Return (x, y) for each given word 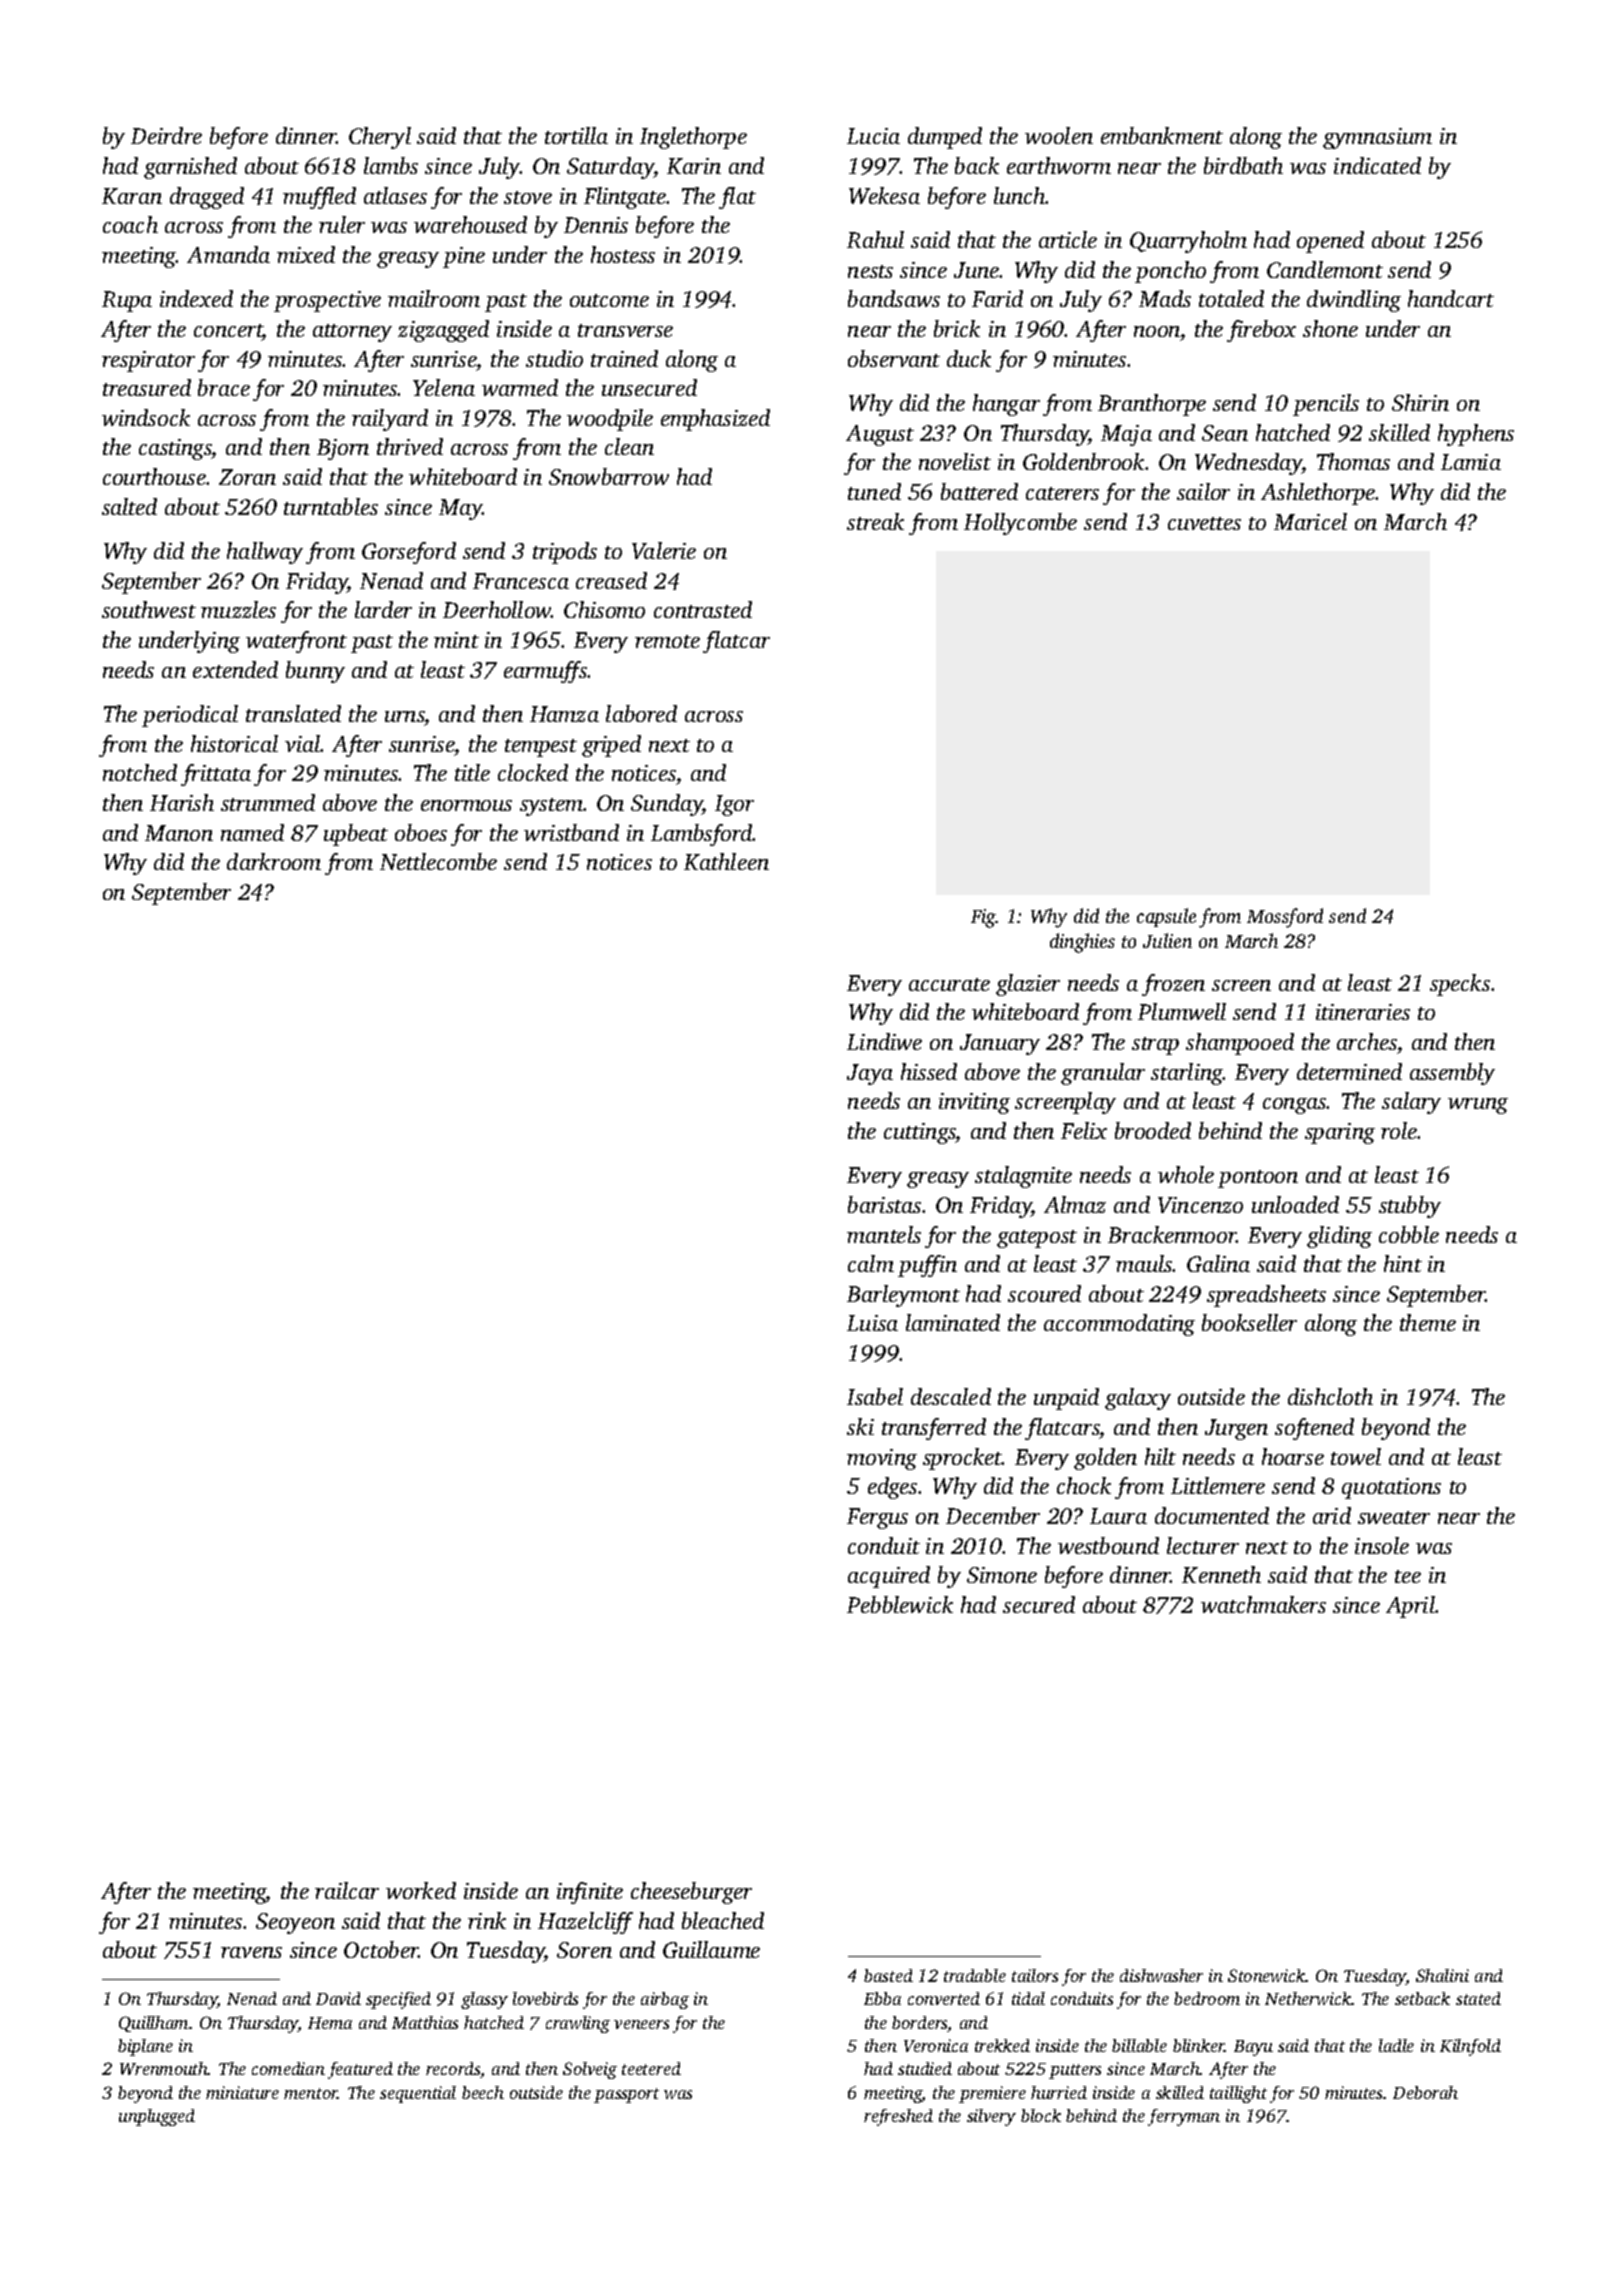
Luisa (872, 1323)
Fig (983, 918)
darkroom (274, 861)
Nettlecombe (438, 861)
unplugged (157, 2117)
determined (1349, 1071)
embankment (1162, 135)
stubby (1410, 1207)
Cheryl (380, 138)
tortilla (576, 135)
